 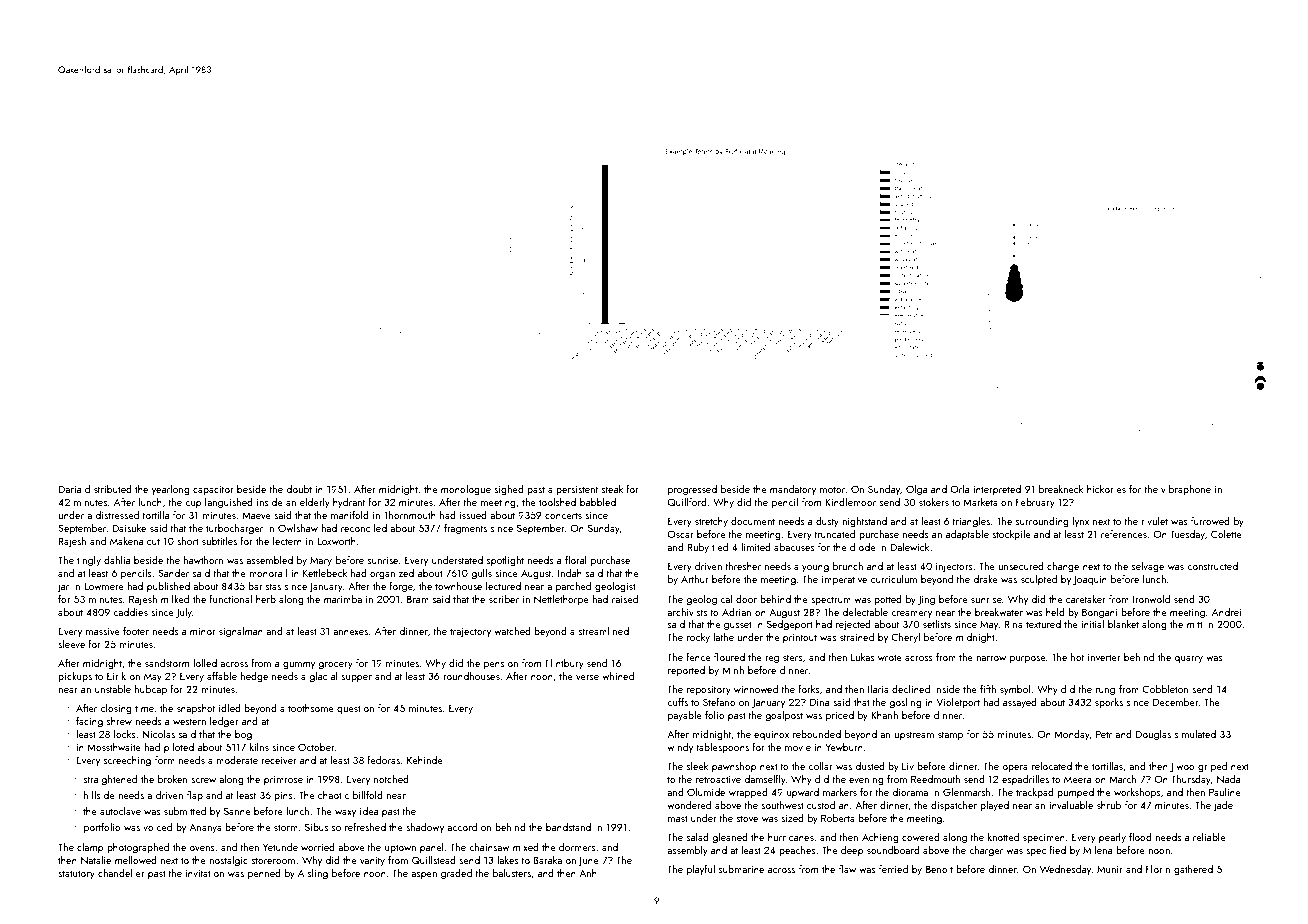 What do you see at coordinates (350, 515) in the image?
I see `manifold` at bounding box center [350, 515].
